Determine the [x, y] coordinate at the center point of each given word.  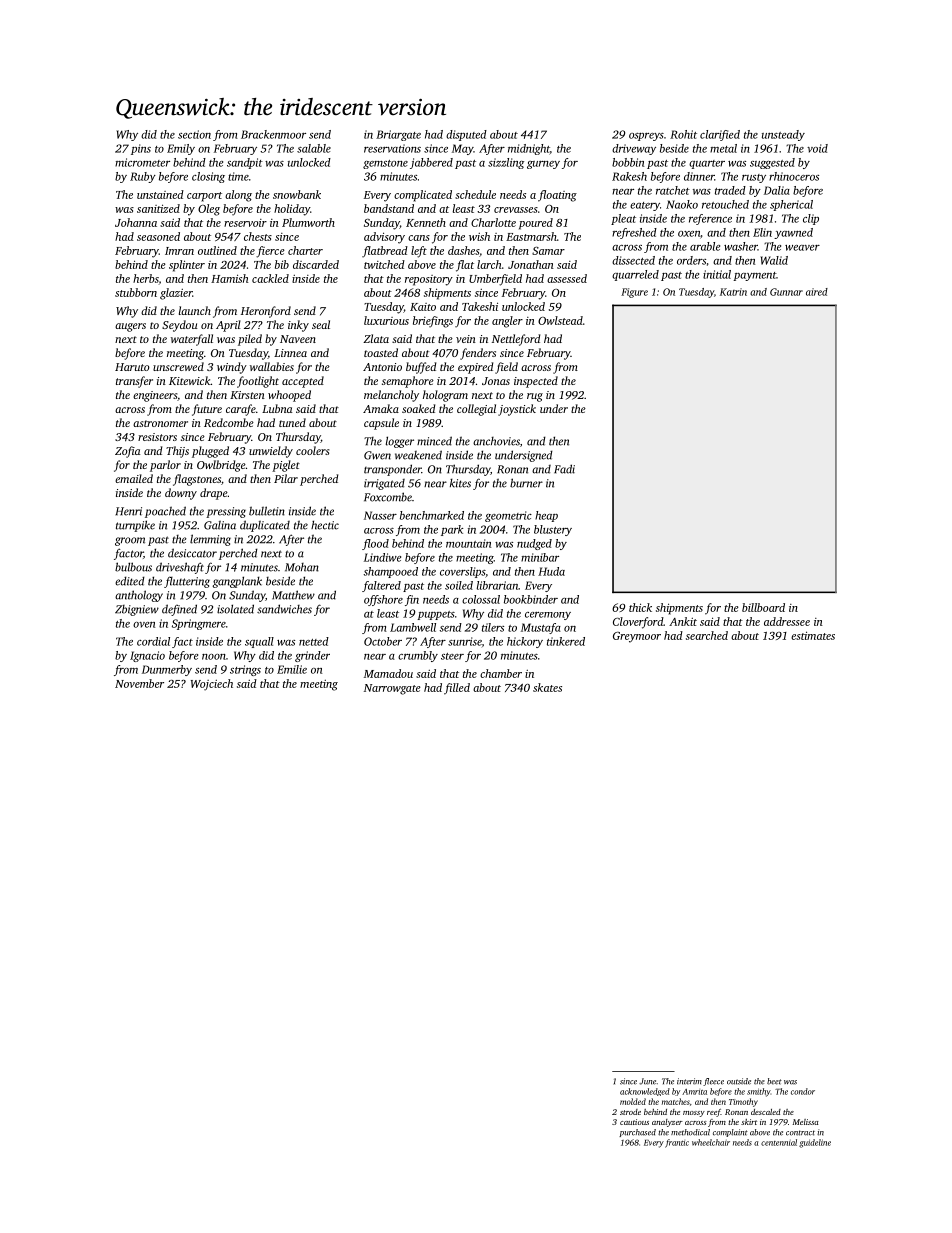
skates [547, 687]
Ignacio [147, 656]
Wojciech [212, 685]
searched [707, 635]
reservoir [245, 223]
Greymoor [637, 637]
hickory [525, 642]
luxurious [386, 320]
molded [633, 1101]
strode [630, 1112]
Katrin [733, 292]
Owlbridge [221, 466]
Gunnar [786, 292]
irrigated [384, 484]
